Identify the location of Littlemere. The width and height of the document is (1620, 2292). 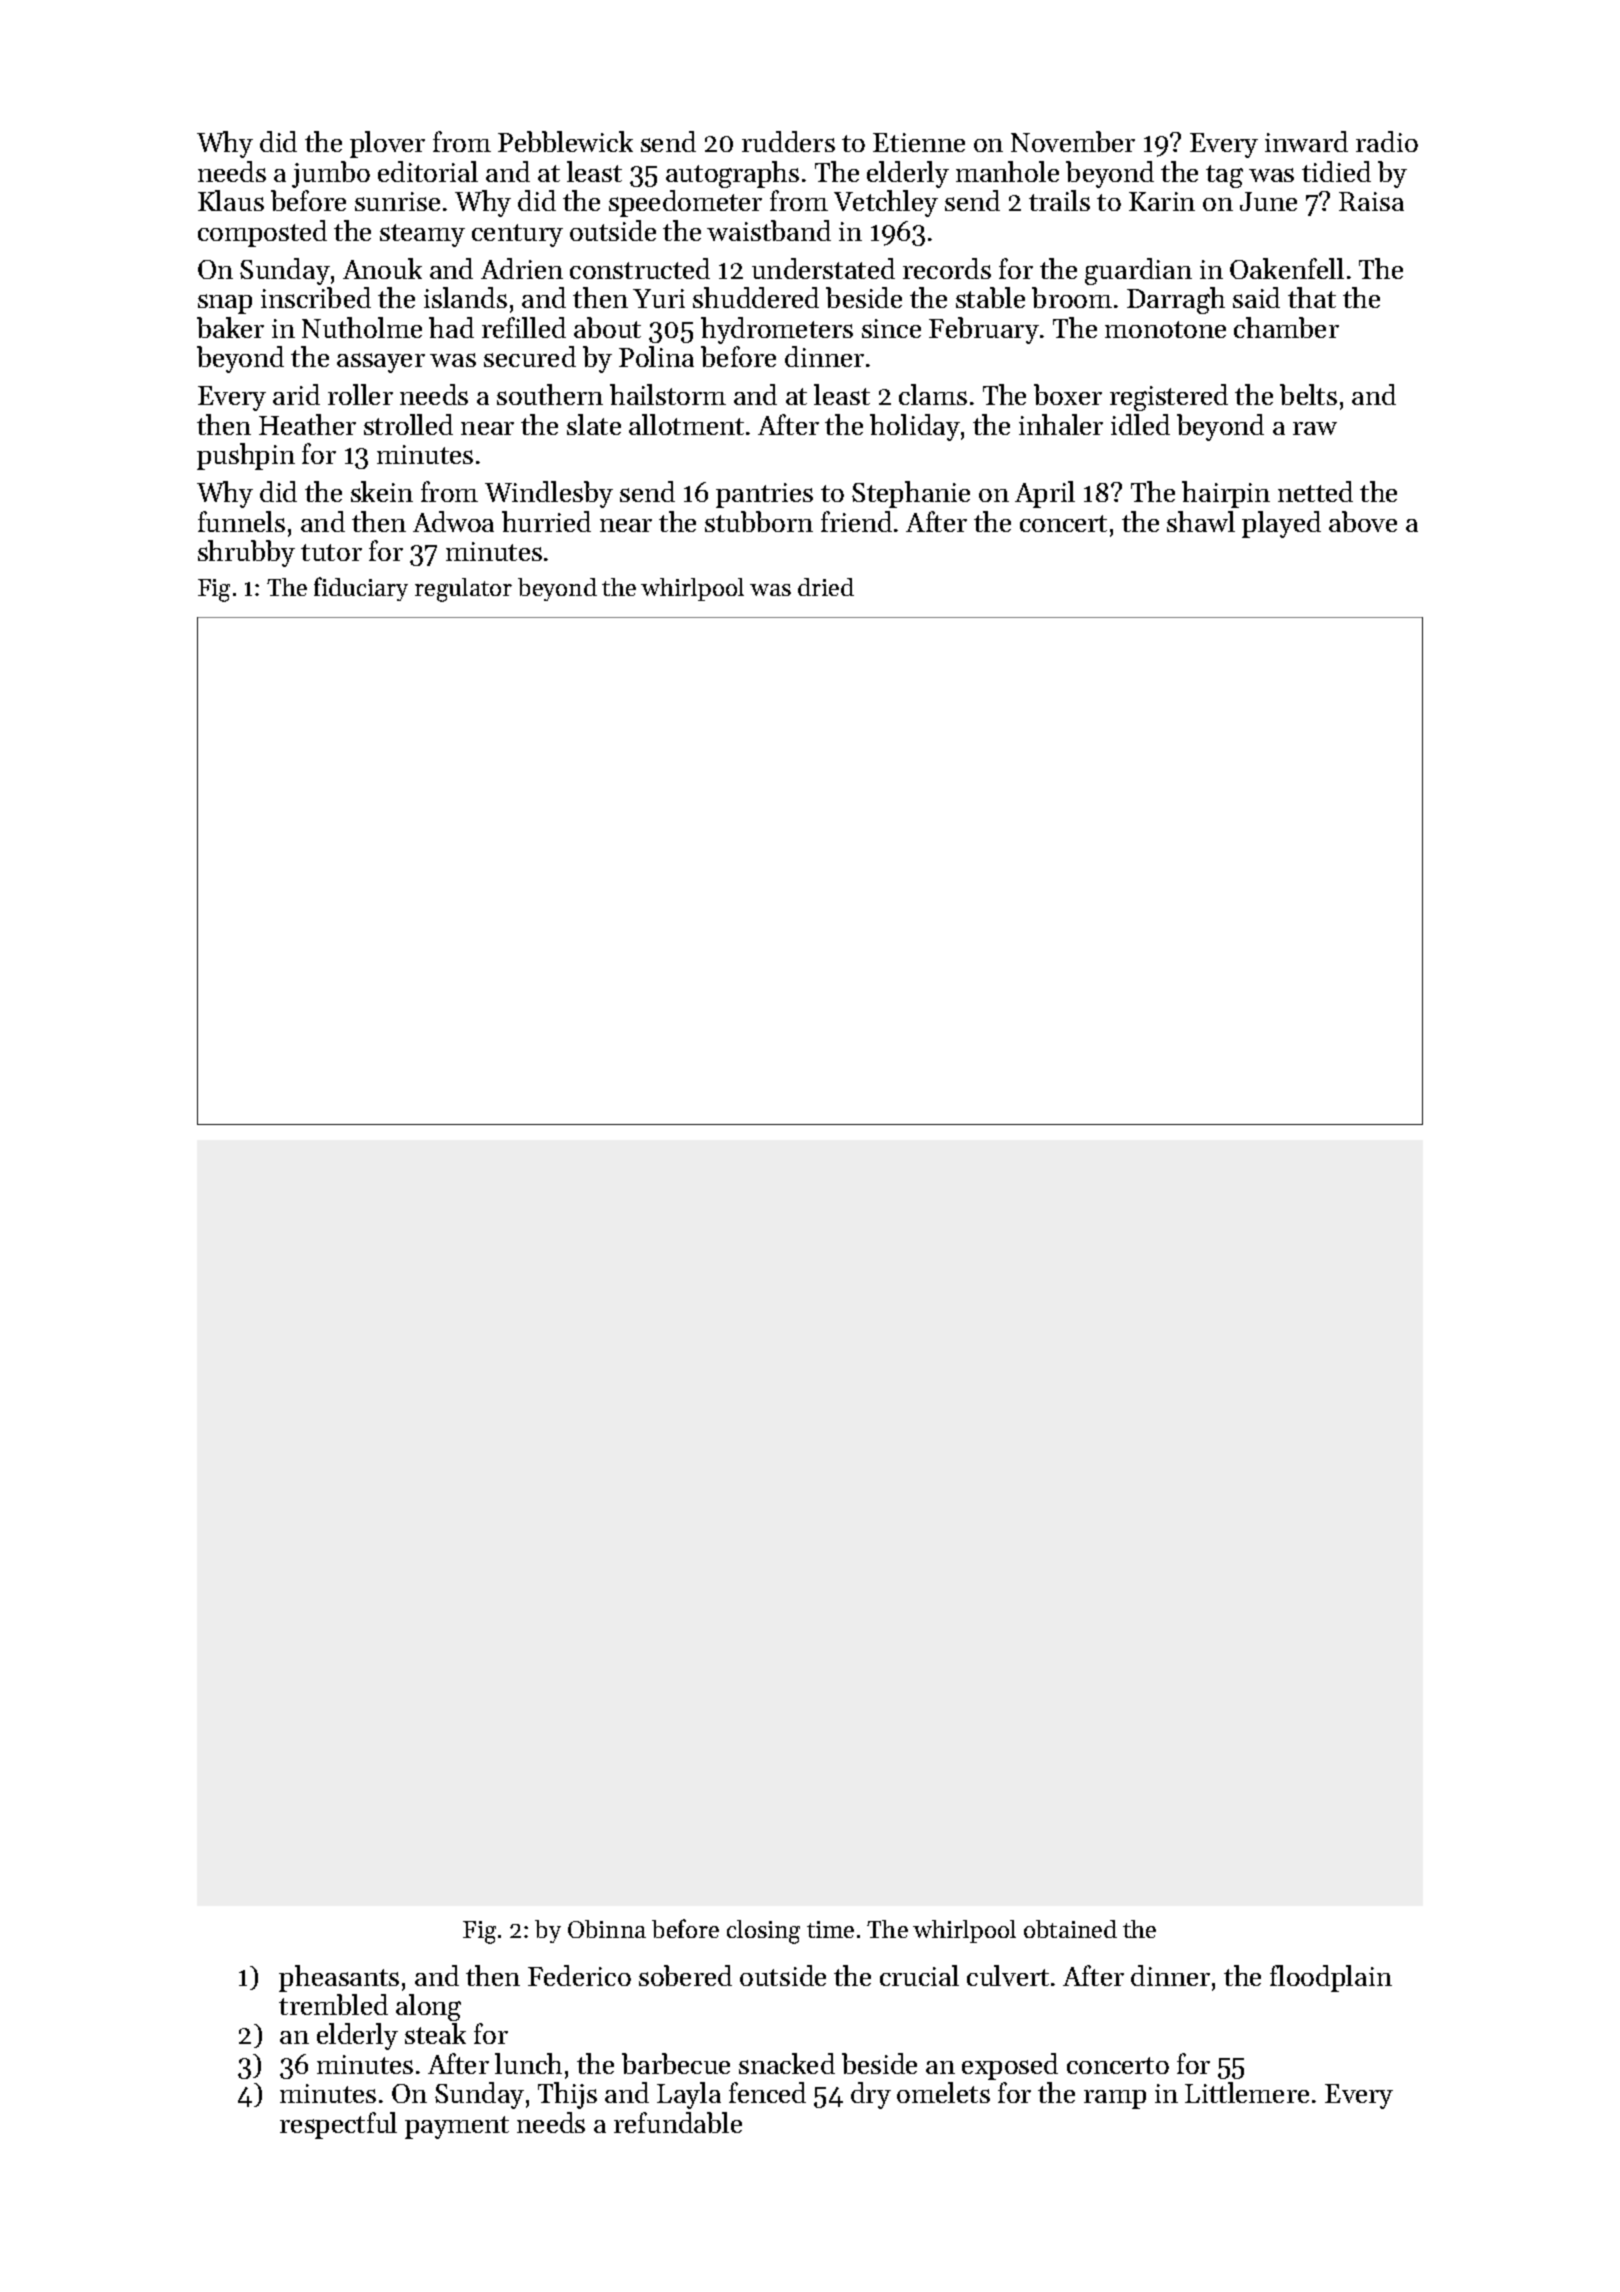
(1247, 2092).
